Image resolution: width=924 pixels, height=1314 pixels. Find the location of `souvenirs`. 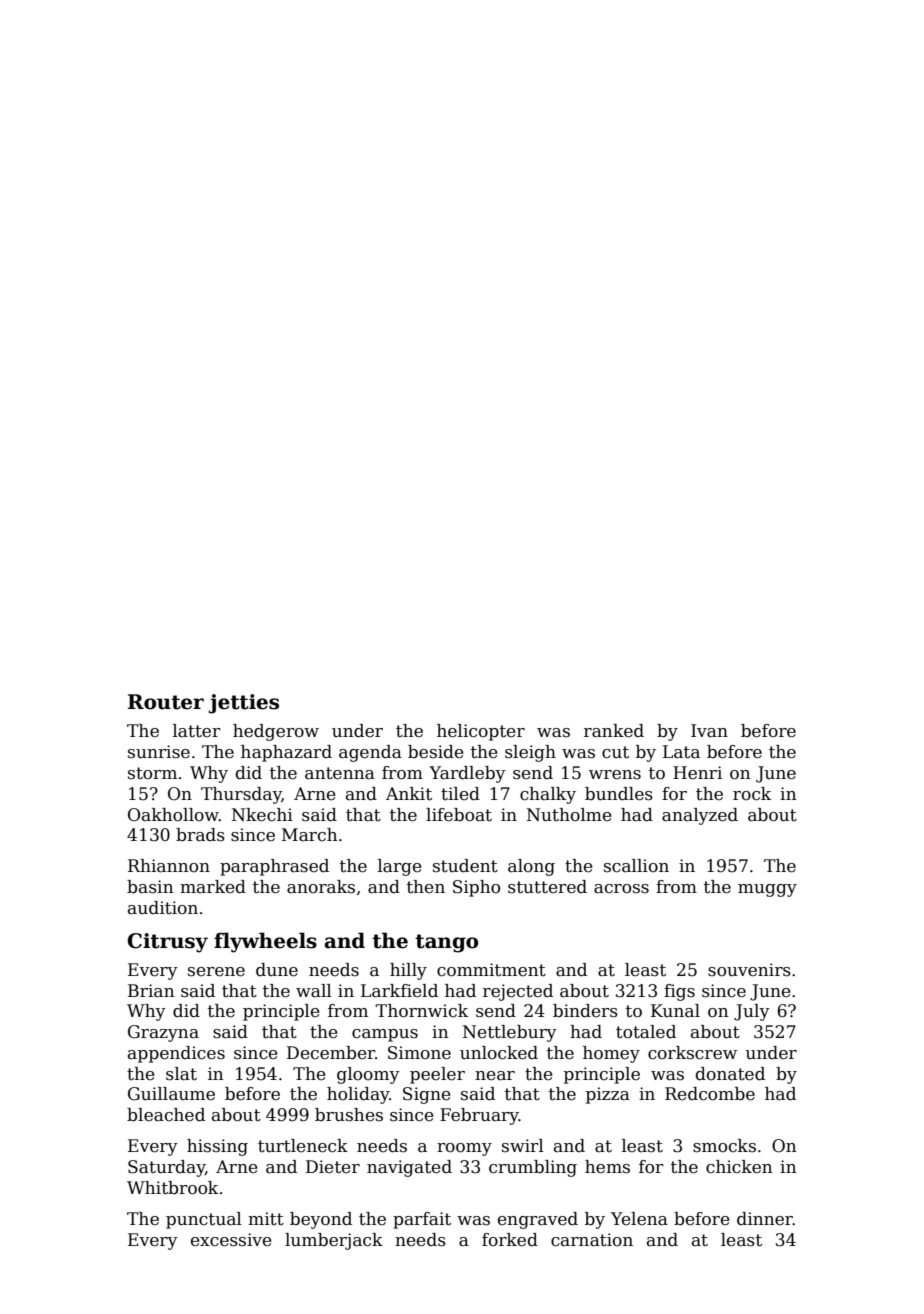

souvenirs is located at coordinates (749, 970).
